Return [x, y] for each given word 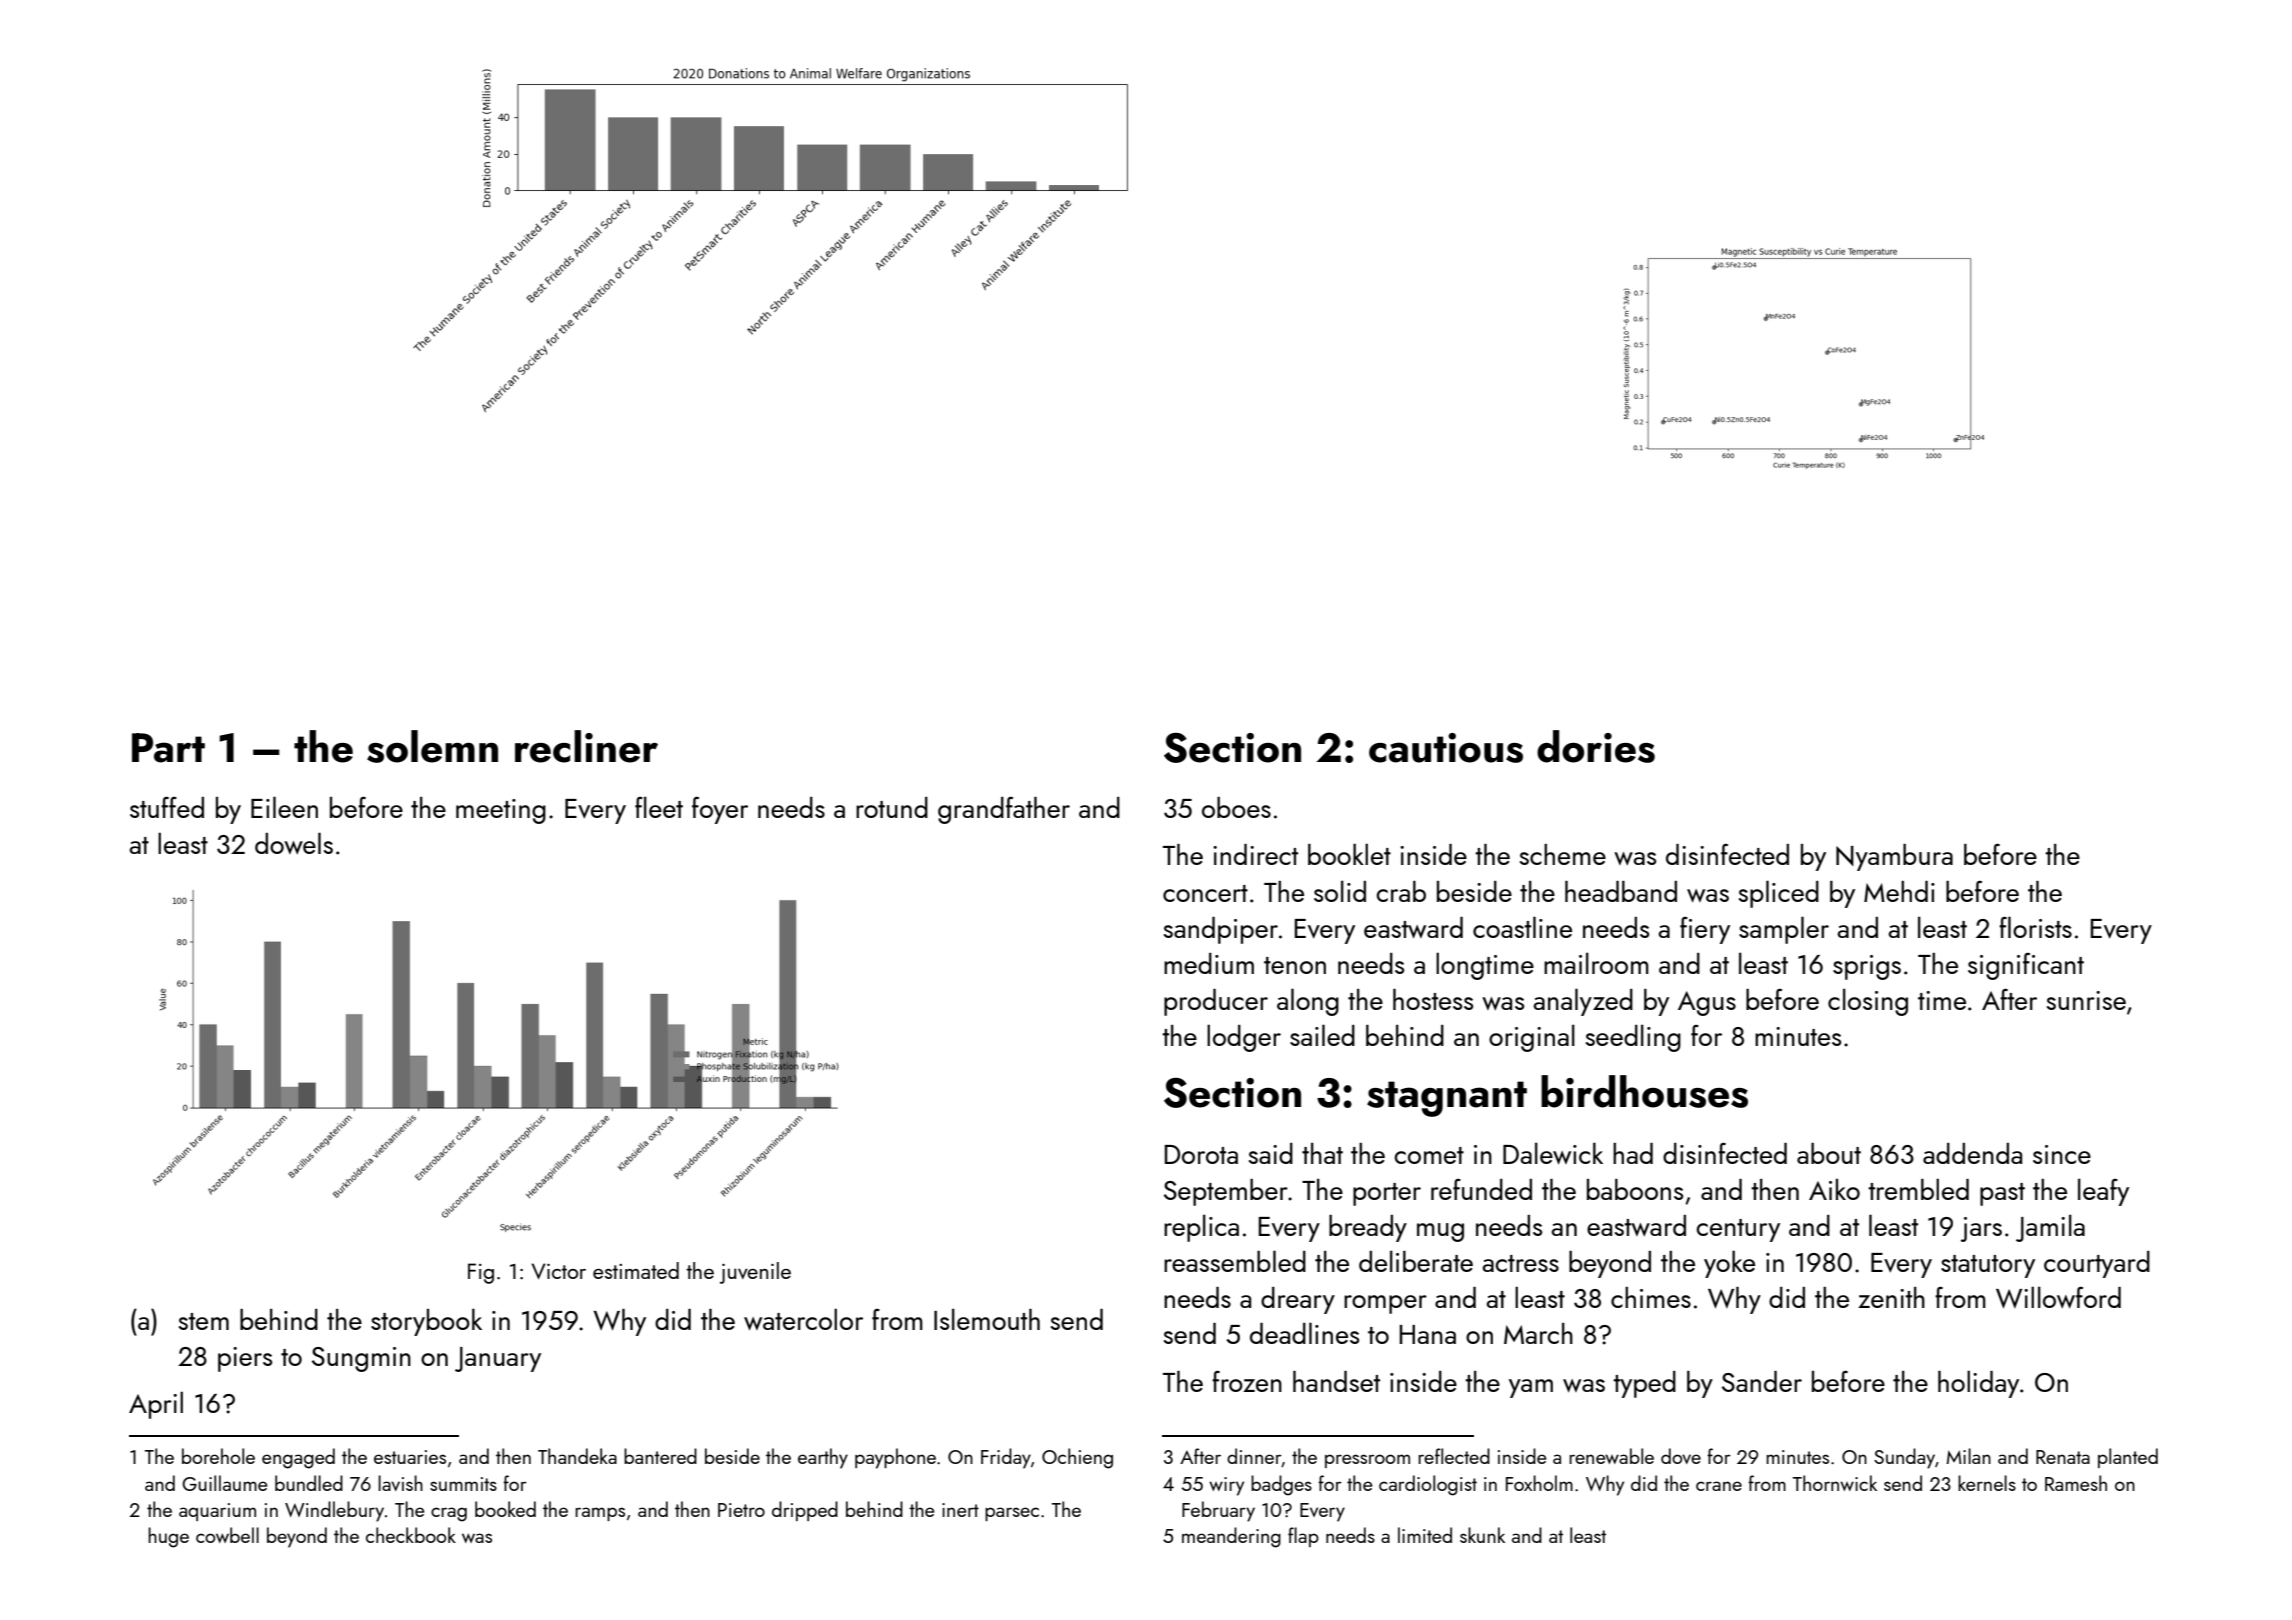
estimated [636, 1270]
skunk [1482, 1535]
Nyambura [1894, 857]
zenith [1891, 1297]
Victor [558, 1271]
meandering [1231, 1537]
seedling [1633, 1038]
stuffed [167, 807]
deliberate [1416, 1261]
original [1532, 1038]
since [2062, 1154]
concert [1205, 893]
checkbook [411, 1535]
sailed [1322, 1035]
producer [1216, 1002]
